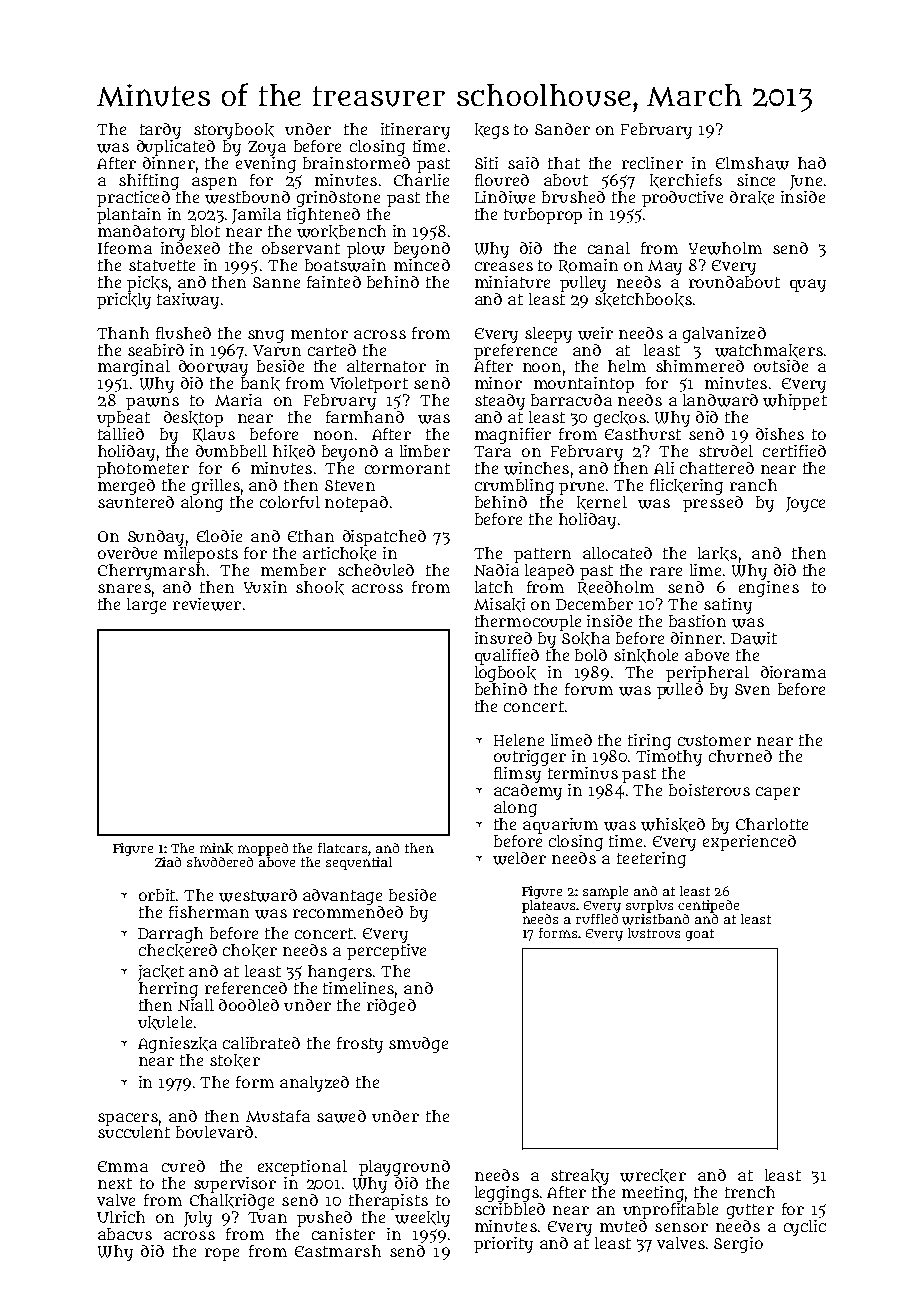  What do you see at coordinates (222, 1254) in the page?
I see `rope` at bounding box center [222, 1254].
